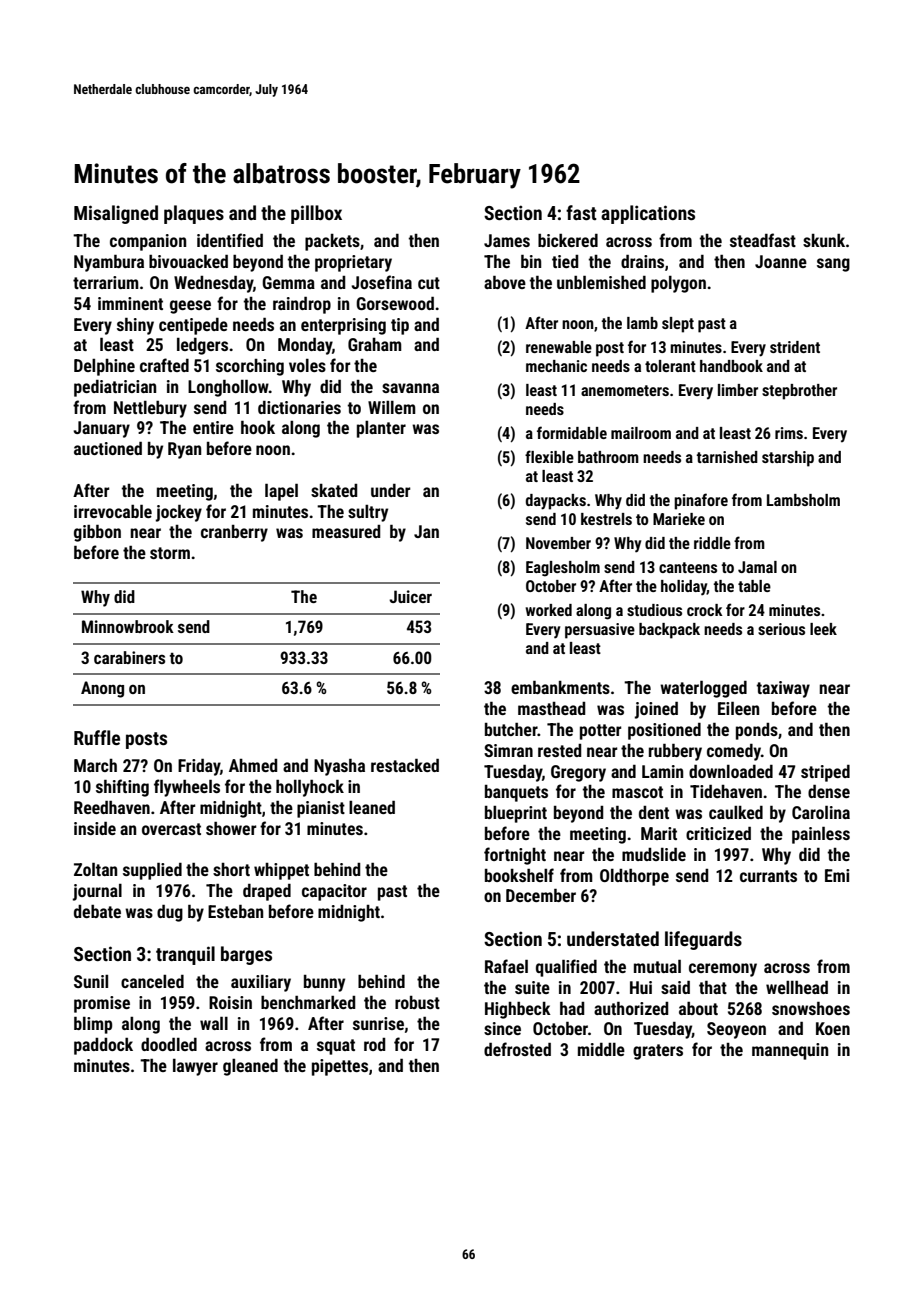 This document has height=1311, width=924. Describe the element at coordinates (754, 586) in the document. I see `table` at that location.
